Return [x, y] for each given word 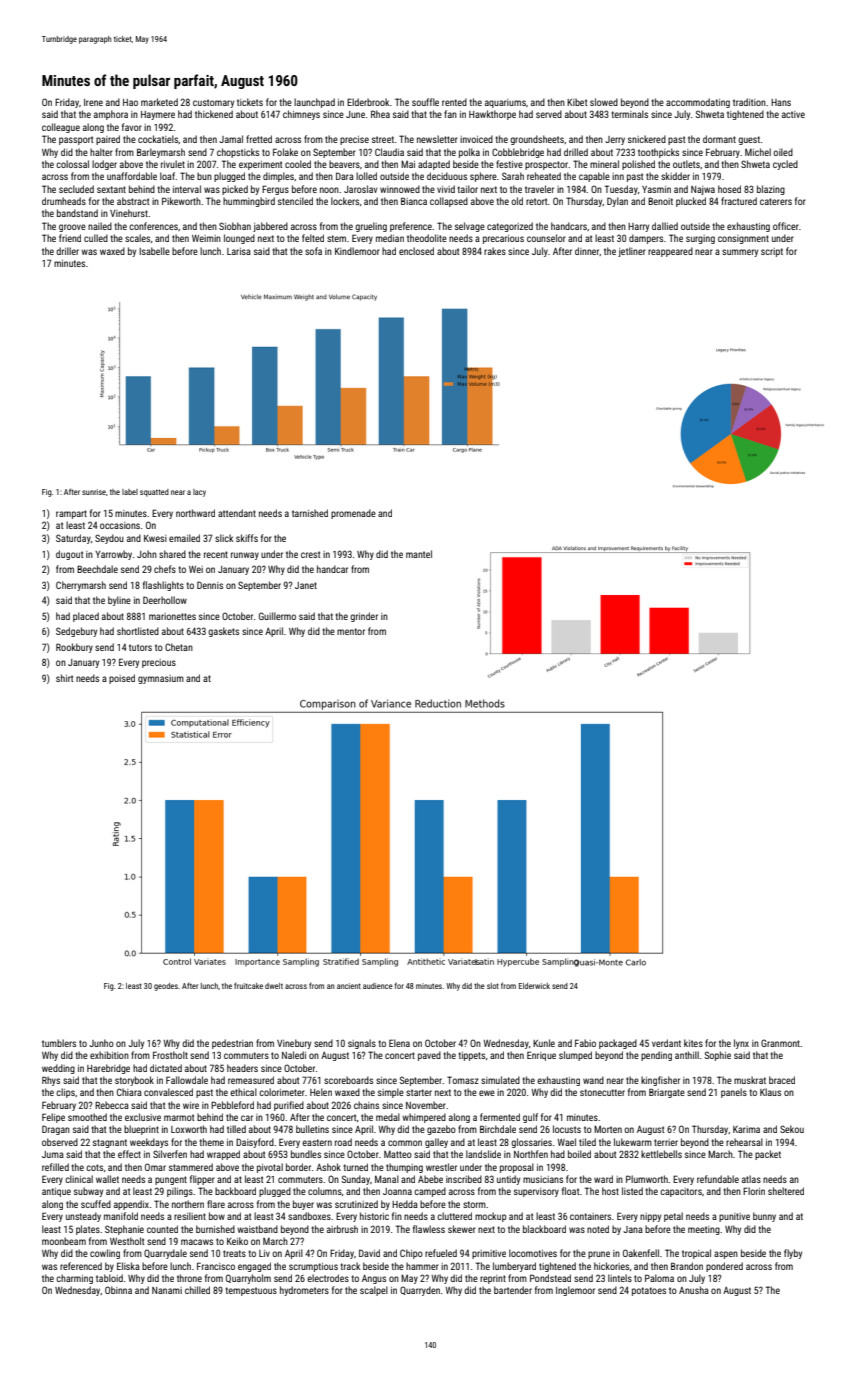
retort [536, 201]
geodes [166, 987]
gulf [530, 1118]
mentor [351, 631]
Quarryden [420, 1291]
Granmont [780, 1043]
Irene [93, 102]
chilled [197, 1290]
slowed [604, 102]
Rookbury [74, 648]
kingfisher [660, 1081]
